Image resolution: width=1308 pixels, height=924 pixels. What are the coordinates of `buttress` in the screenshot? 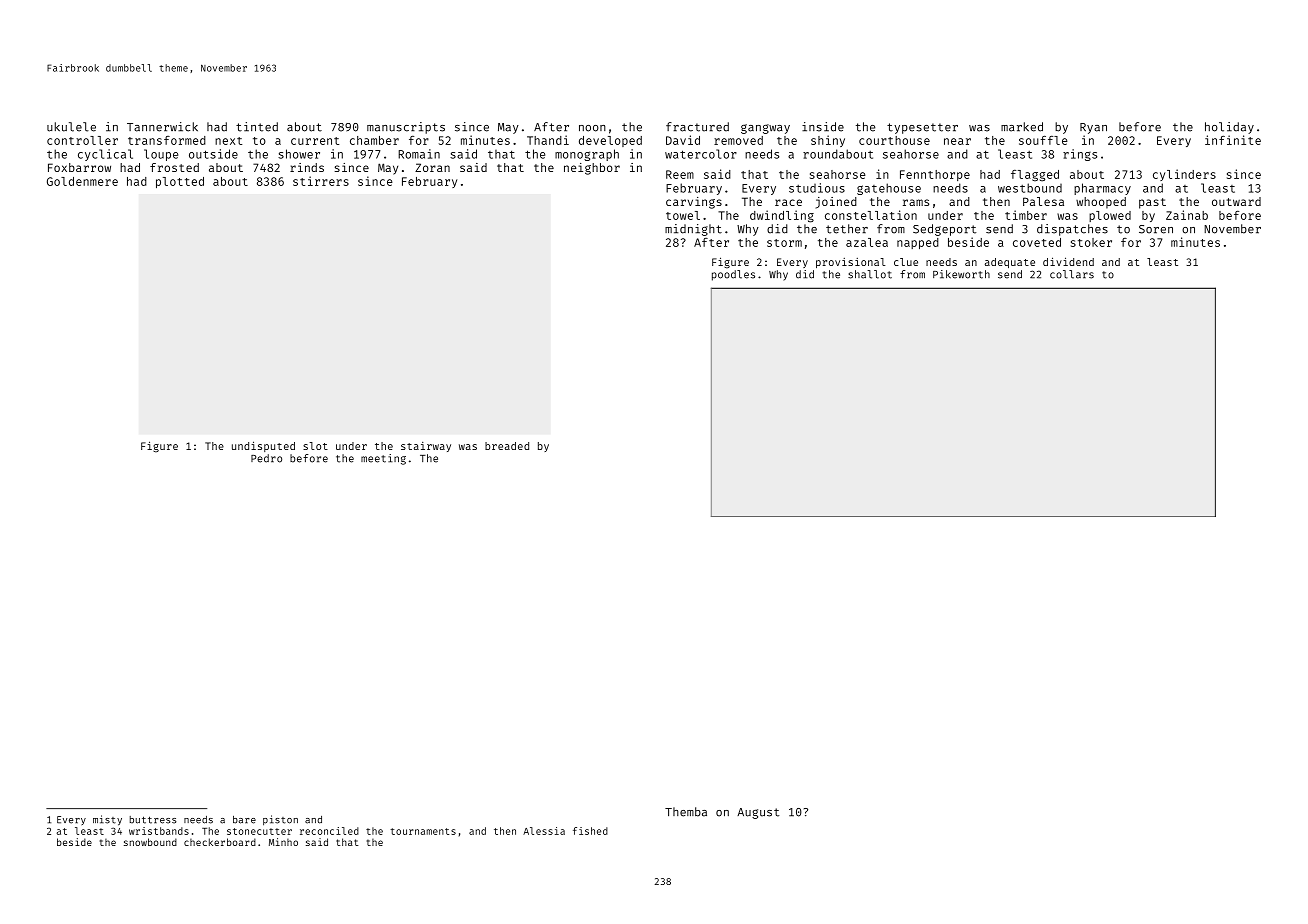 It's located at (153, 820).
